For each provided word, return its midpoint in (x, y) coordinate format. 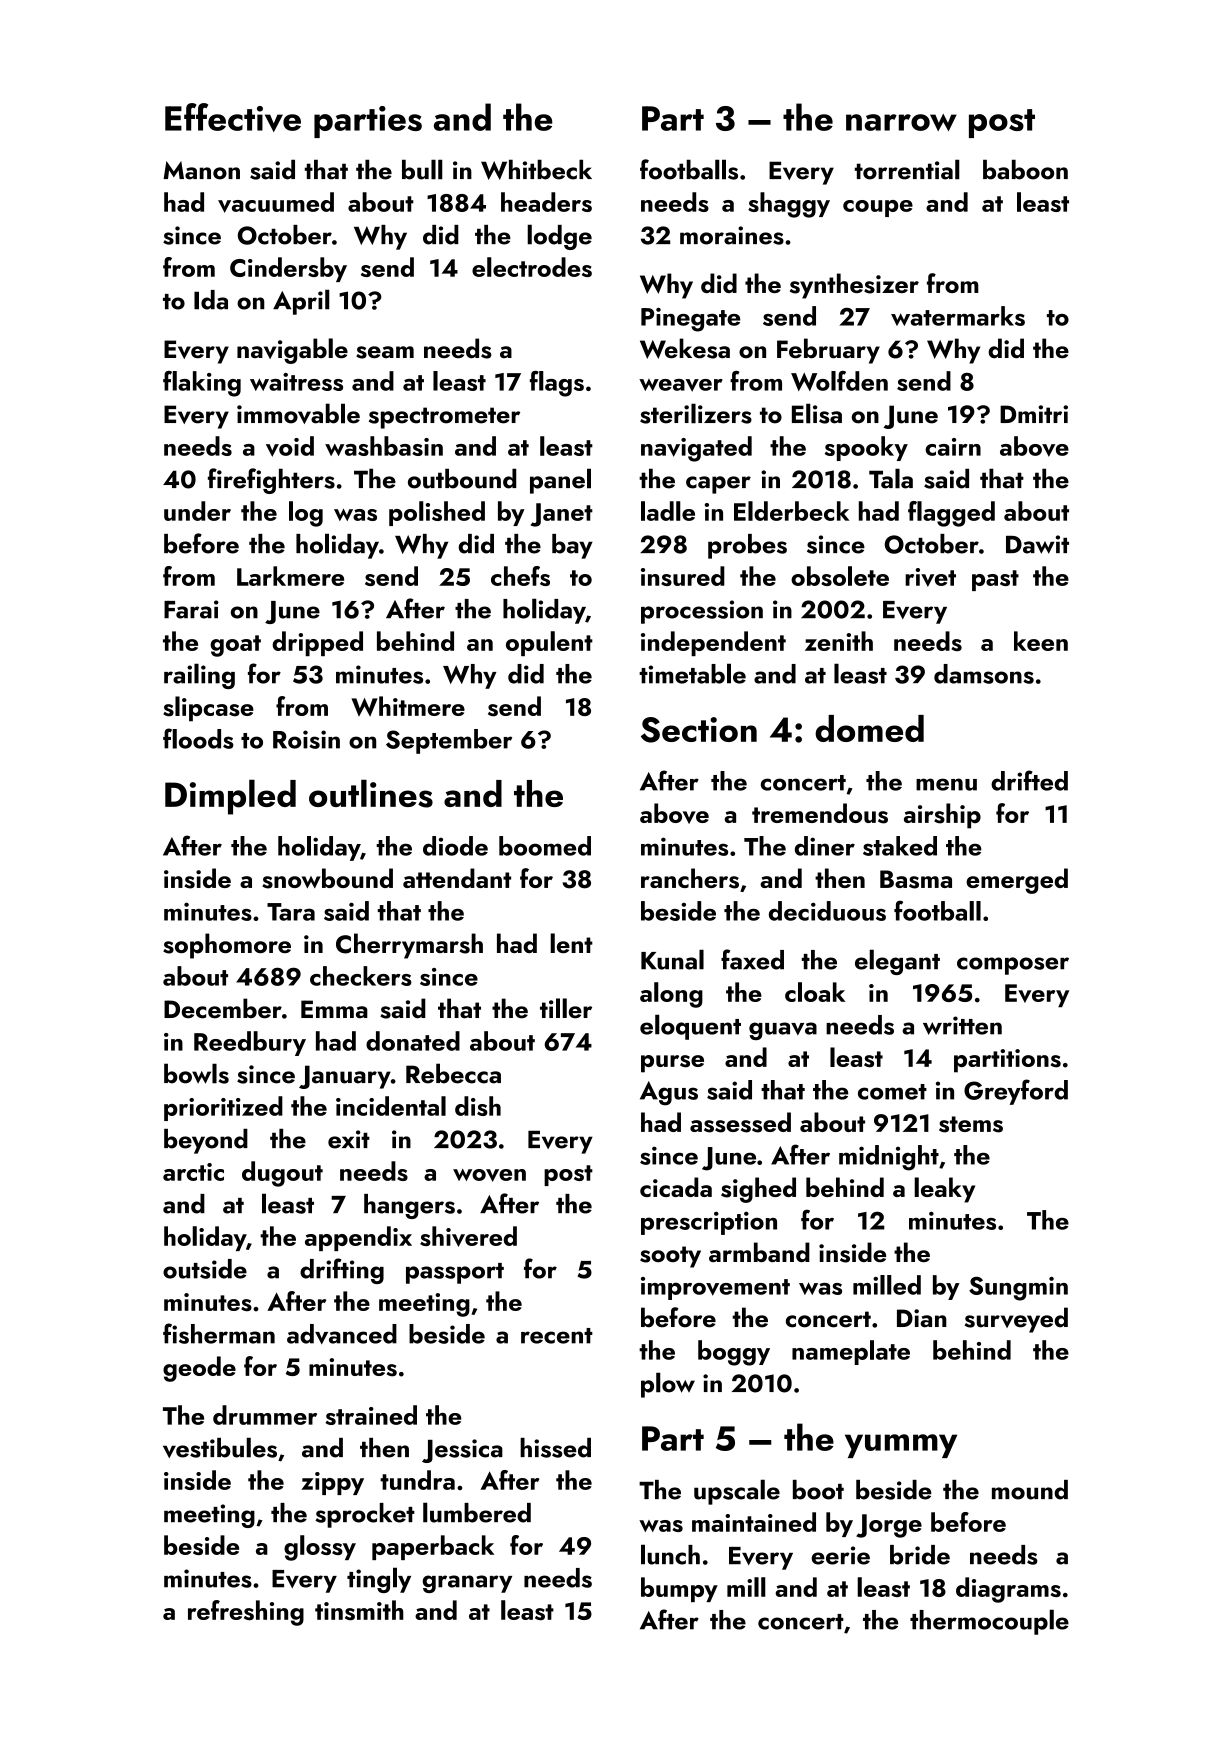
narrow (901, 122)
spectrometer (444, 418)
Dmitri (1034, 414)
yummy (901, 1446)
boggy (734, 1353)
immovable (298, 413)
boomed (545, 846)
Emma (334, 1009)
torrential (907, 169)
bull (422, 169)
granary (467, 1584)
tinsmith (359, 1610)
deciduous (827, 911)
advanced (342, 1334)
